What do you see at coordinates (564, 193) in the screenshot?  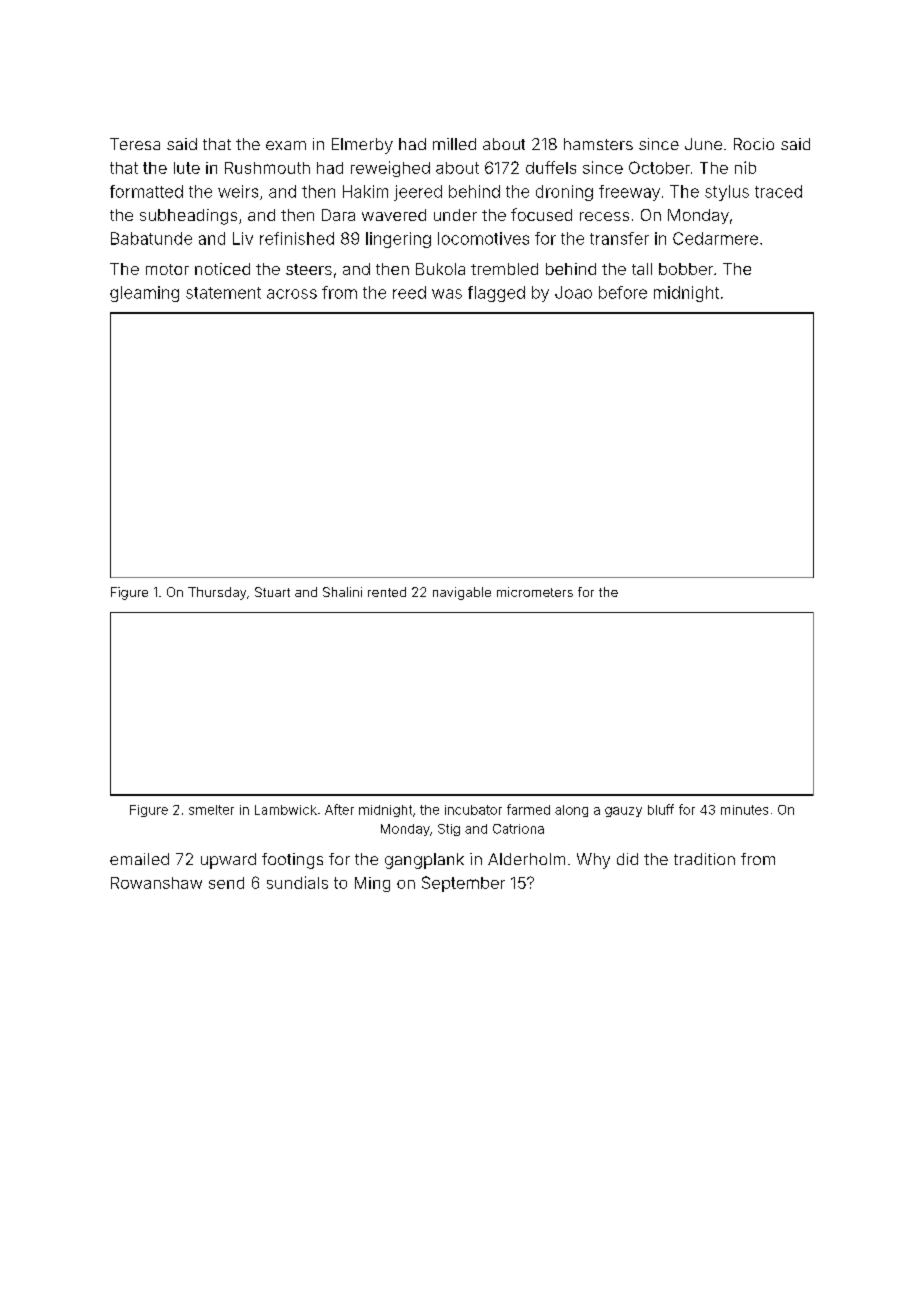 I see `droning` at bounding box center [564, 193].
